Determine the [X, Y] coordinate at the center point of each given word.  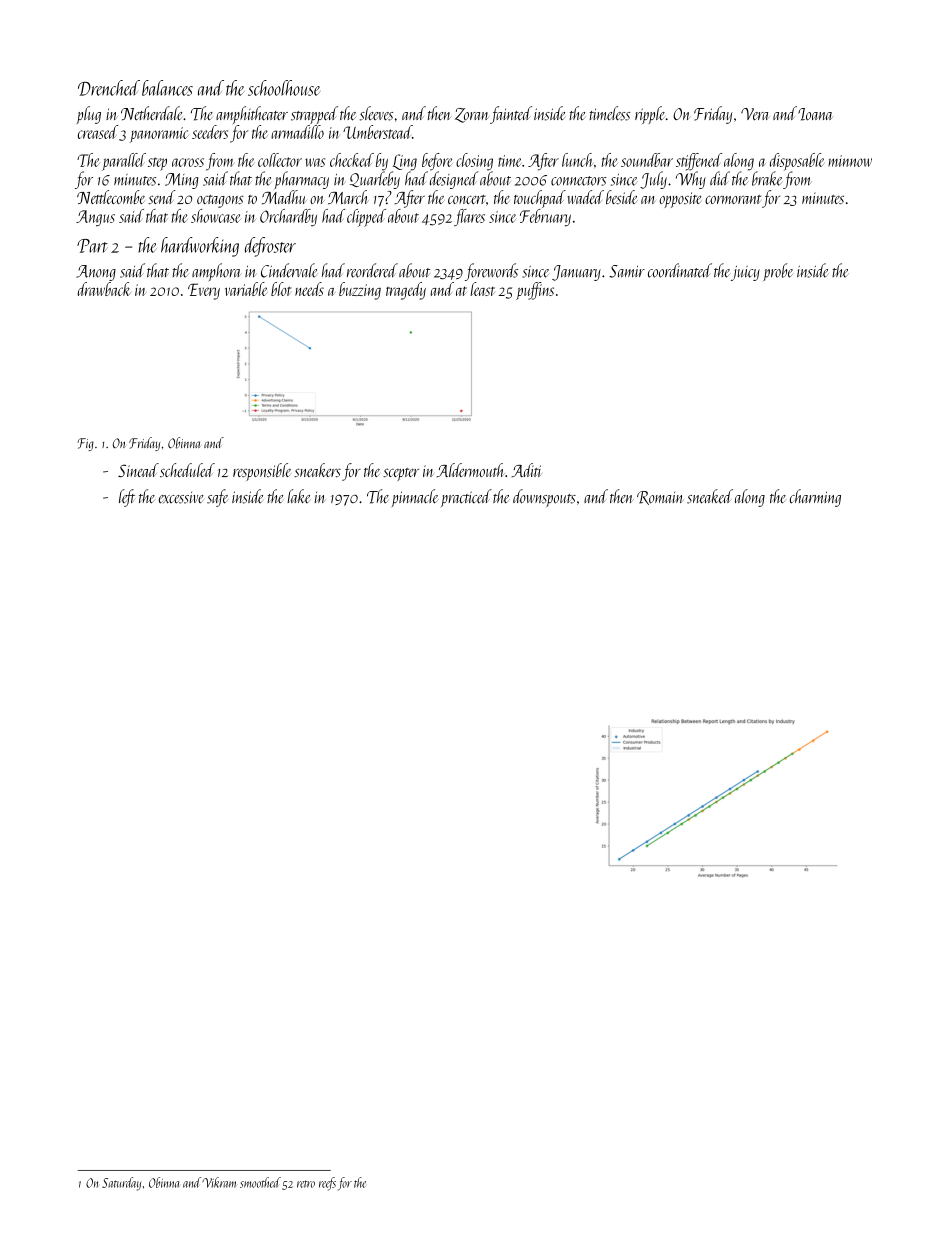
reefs [327, 1184]
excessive [181, 498]
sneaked [710, 496]
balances [167, 88]
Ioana [815, 114]
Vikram [219, 1182]
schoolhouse [284, 88]
